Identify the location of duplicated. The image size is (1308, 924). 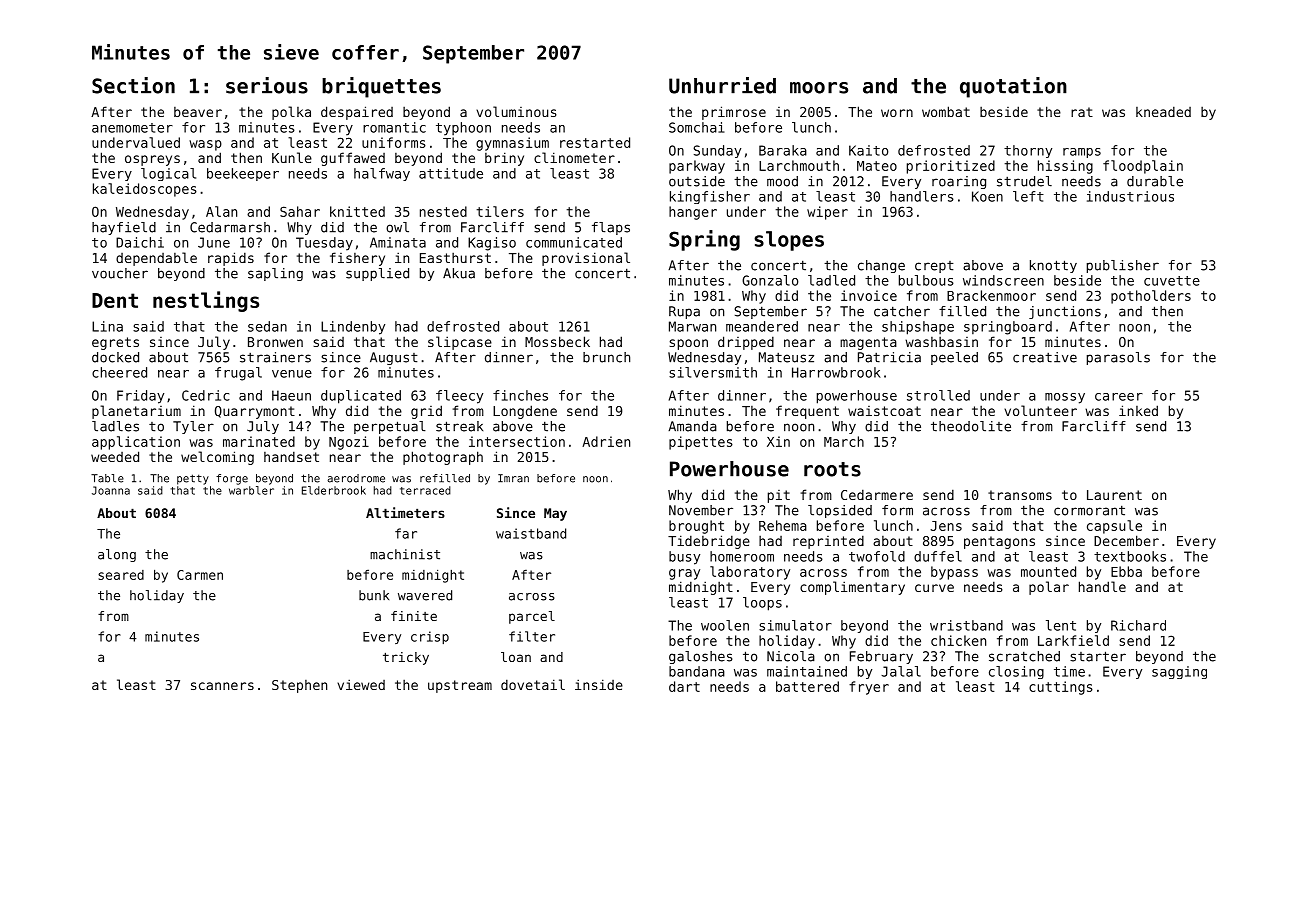
(361, 397).
